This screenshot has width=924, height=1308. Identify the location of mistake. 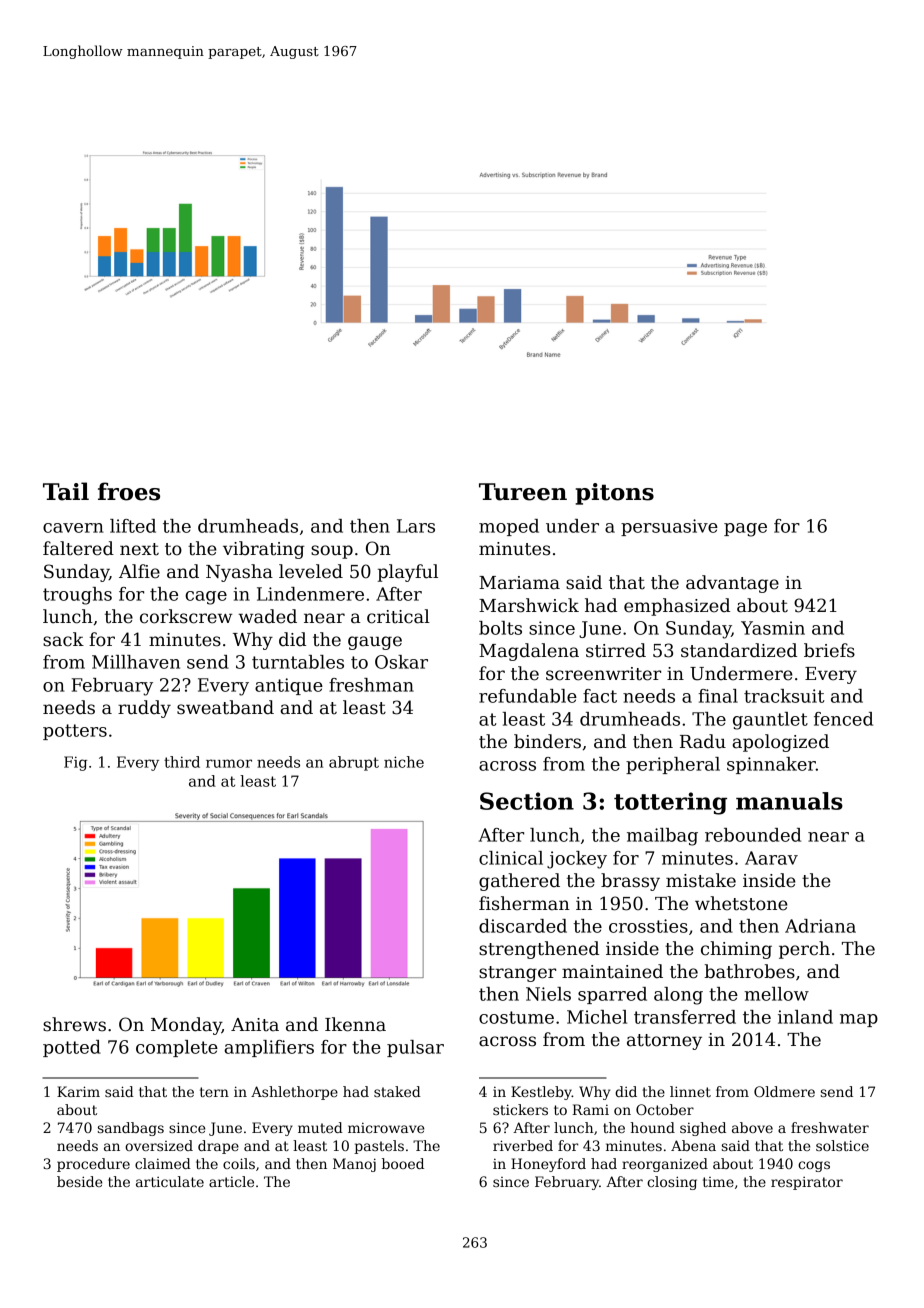
(701, 880).
